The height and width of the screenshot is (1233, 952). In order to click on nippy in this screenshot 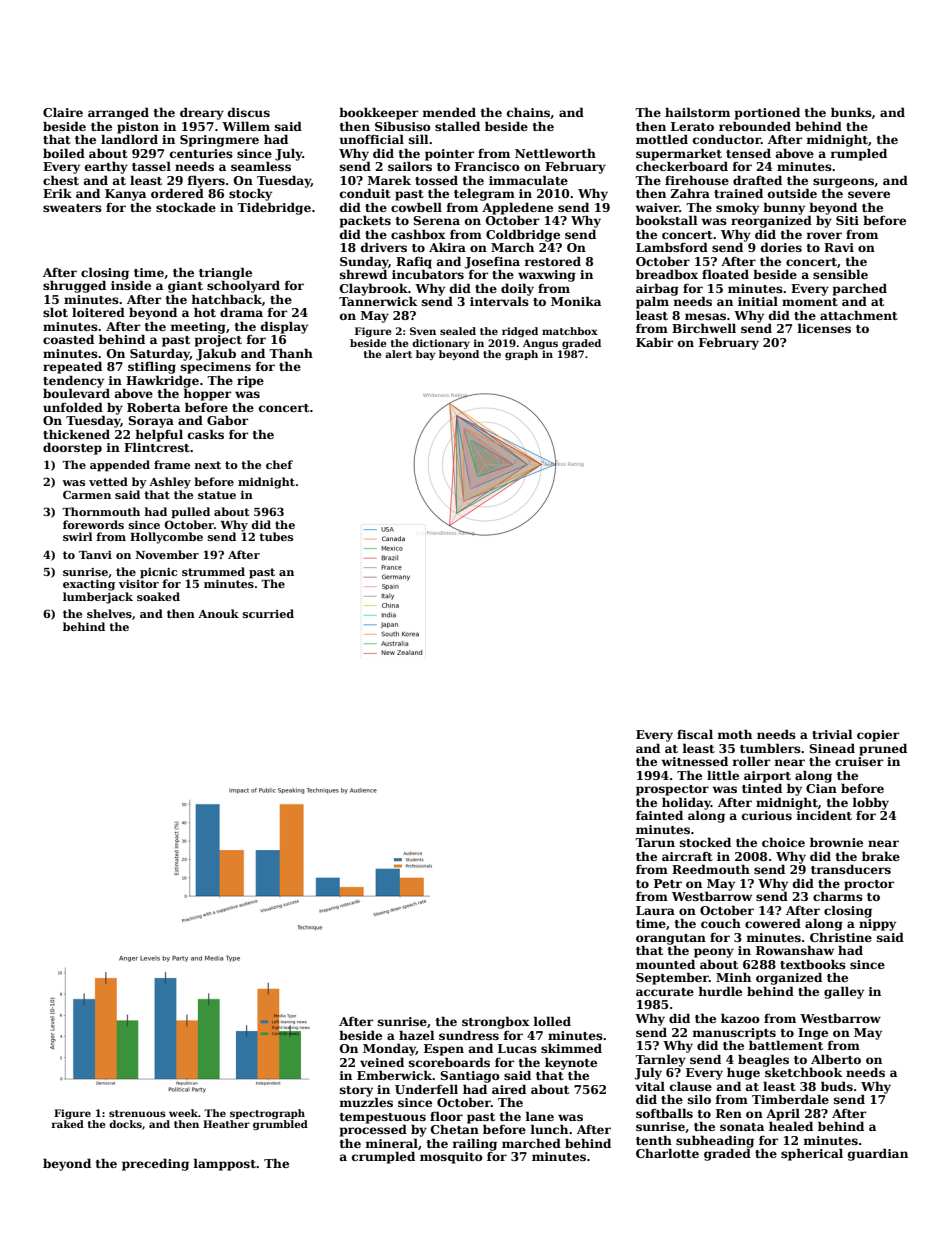, I will do `click(877, 925)`.
